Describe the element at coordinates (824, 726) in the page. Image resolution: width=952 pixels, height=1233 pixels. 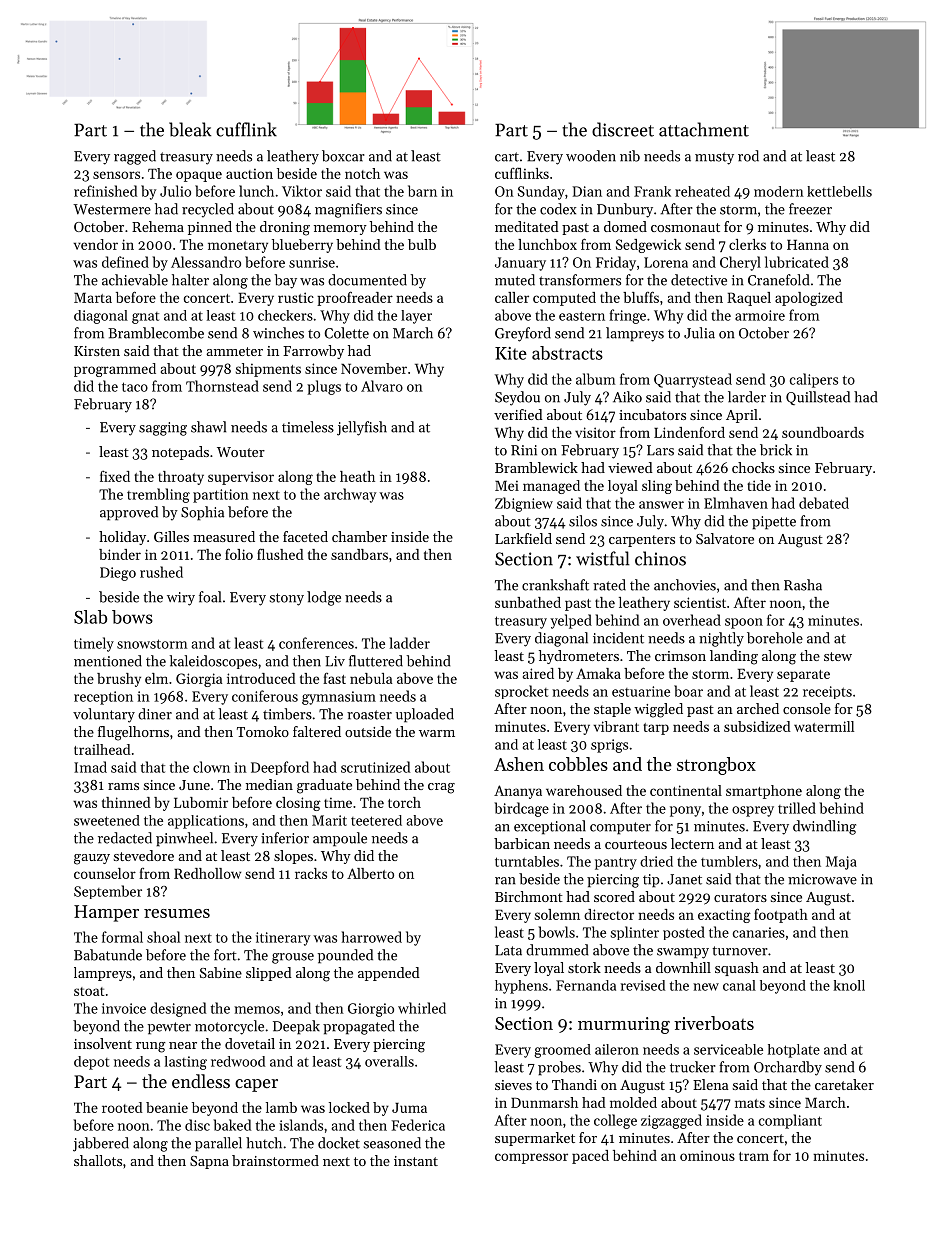
I see `watermill` at that location.
